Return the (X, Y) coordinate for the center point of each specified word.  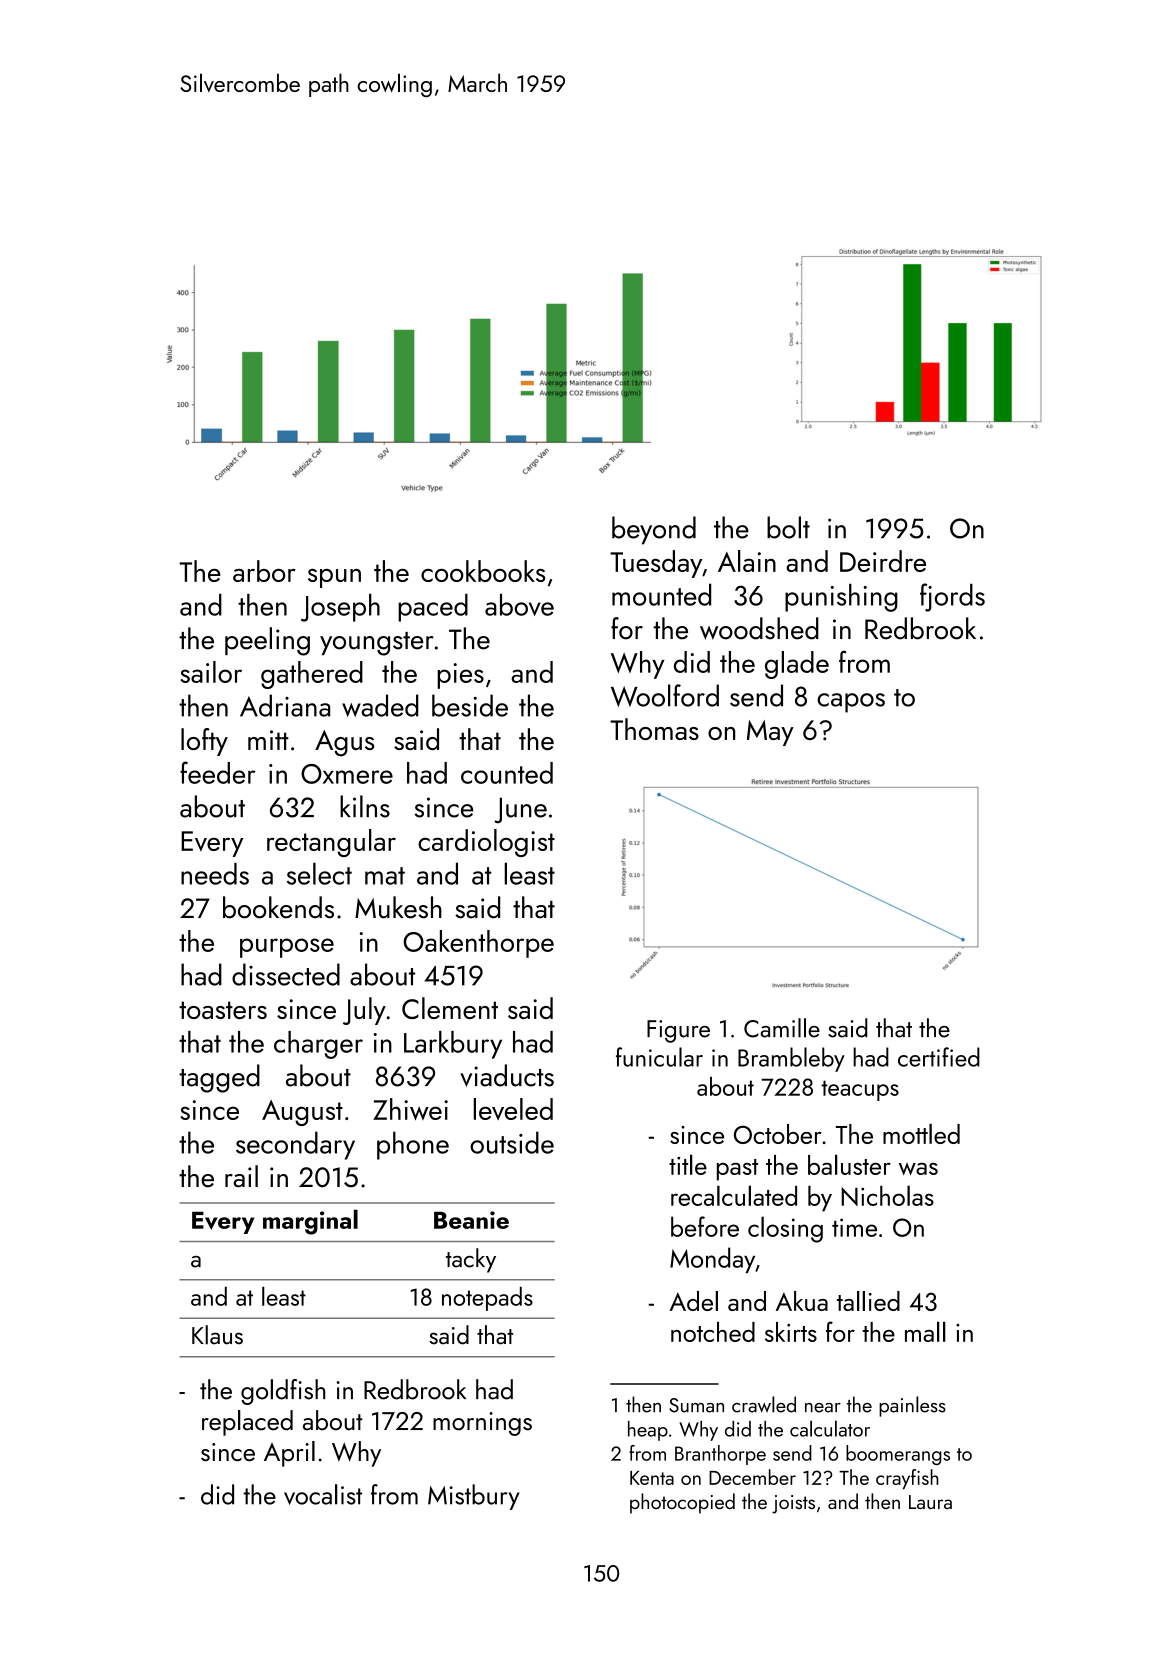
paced (433, 608)
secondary (295, 1145)
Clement (450, 1008)
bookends (278, 907)
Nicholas (887, 1195)
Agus (344, 743)
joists (793, 1504)
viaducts (507, 1075)
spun (334, 578)
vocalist (323, 1494)
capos (851, 703)
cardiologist (486, 843)
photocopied (682, 1503)
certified (939, 1057)
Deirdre (883, 561)
